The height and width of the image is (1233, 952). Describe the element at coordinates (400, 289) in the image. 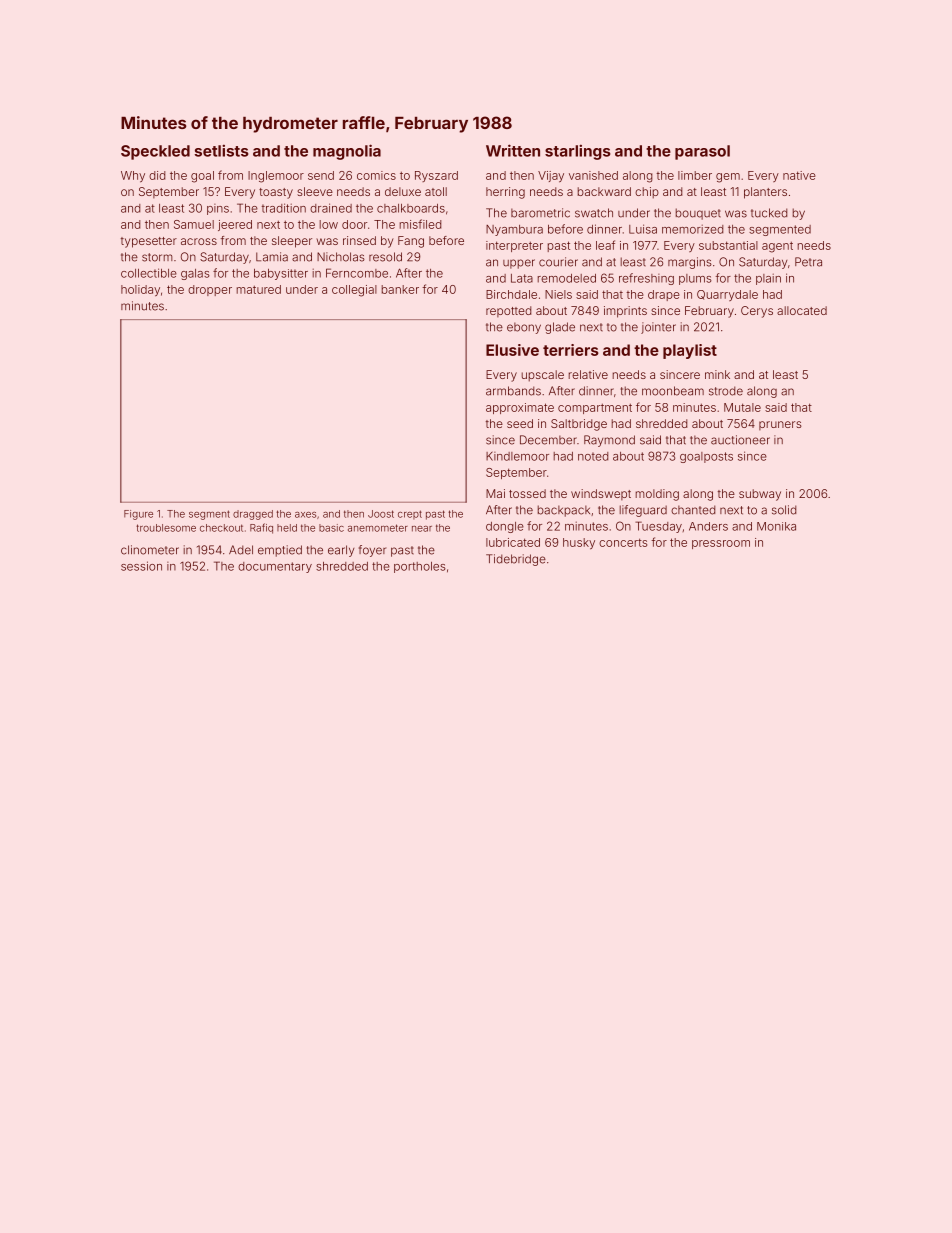

I see `banker` at that location.
